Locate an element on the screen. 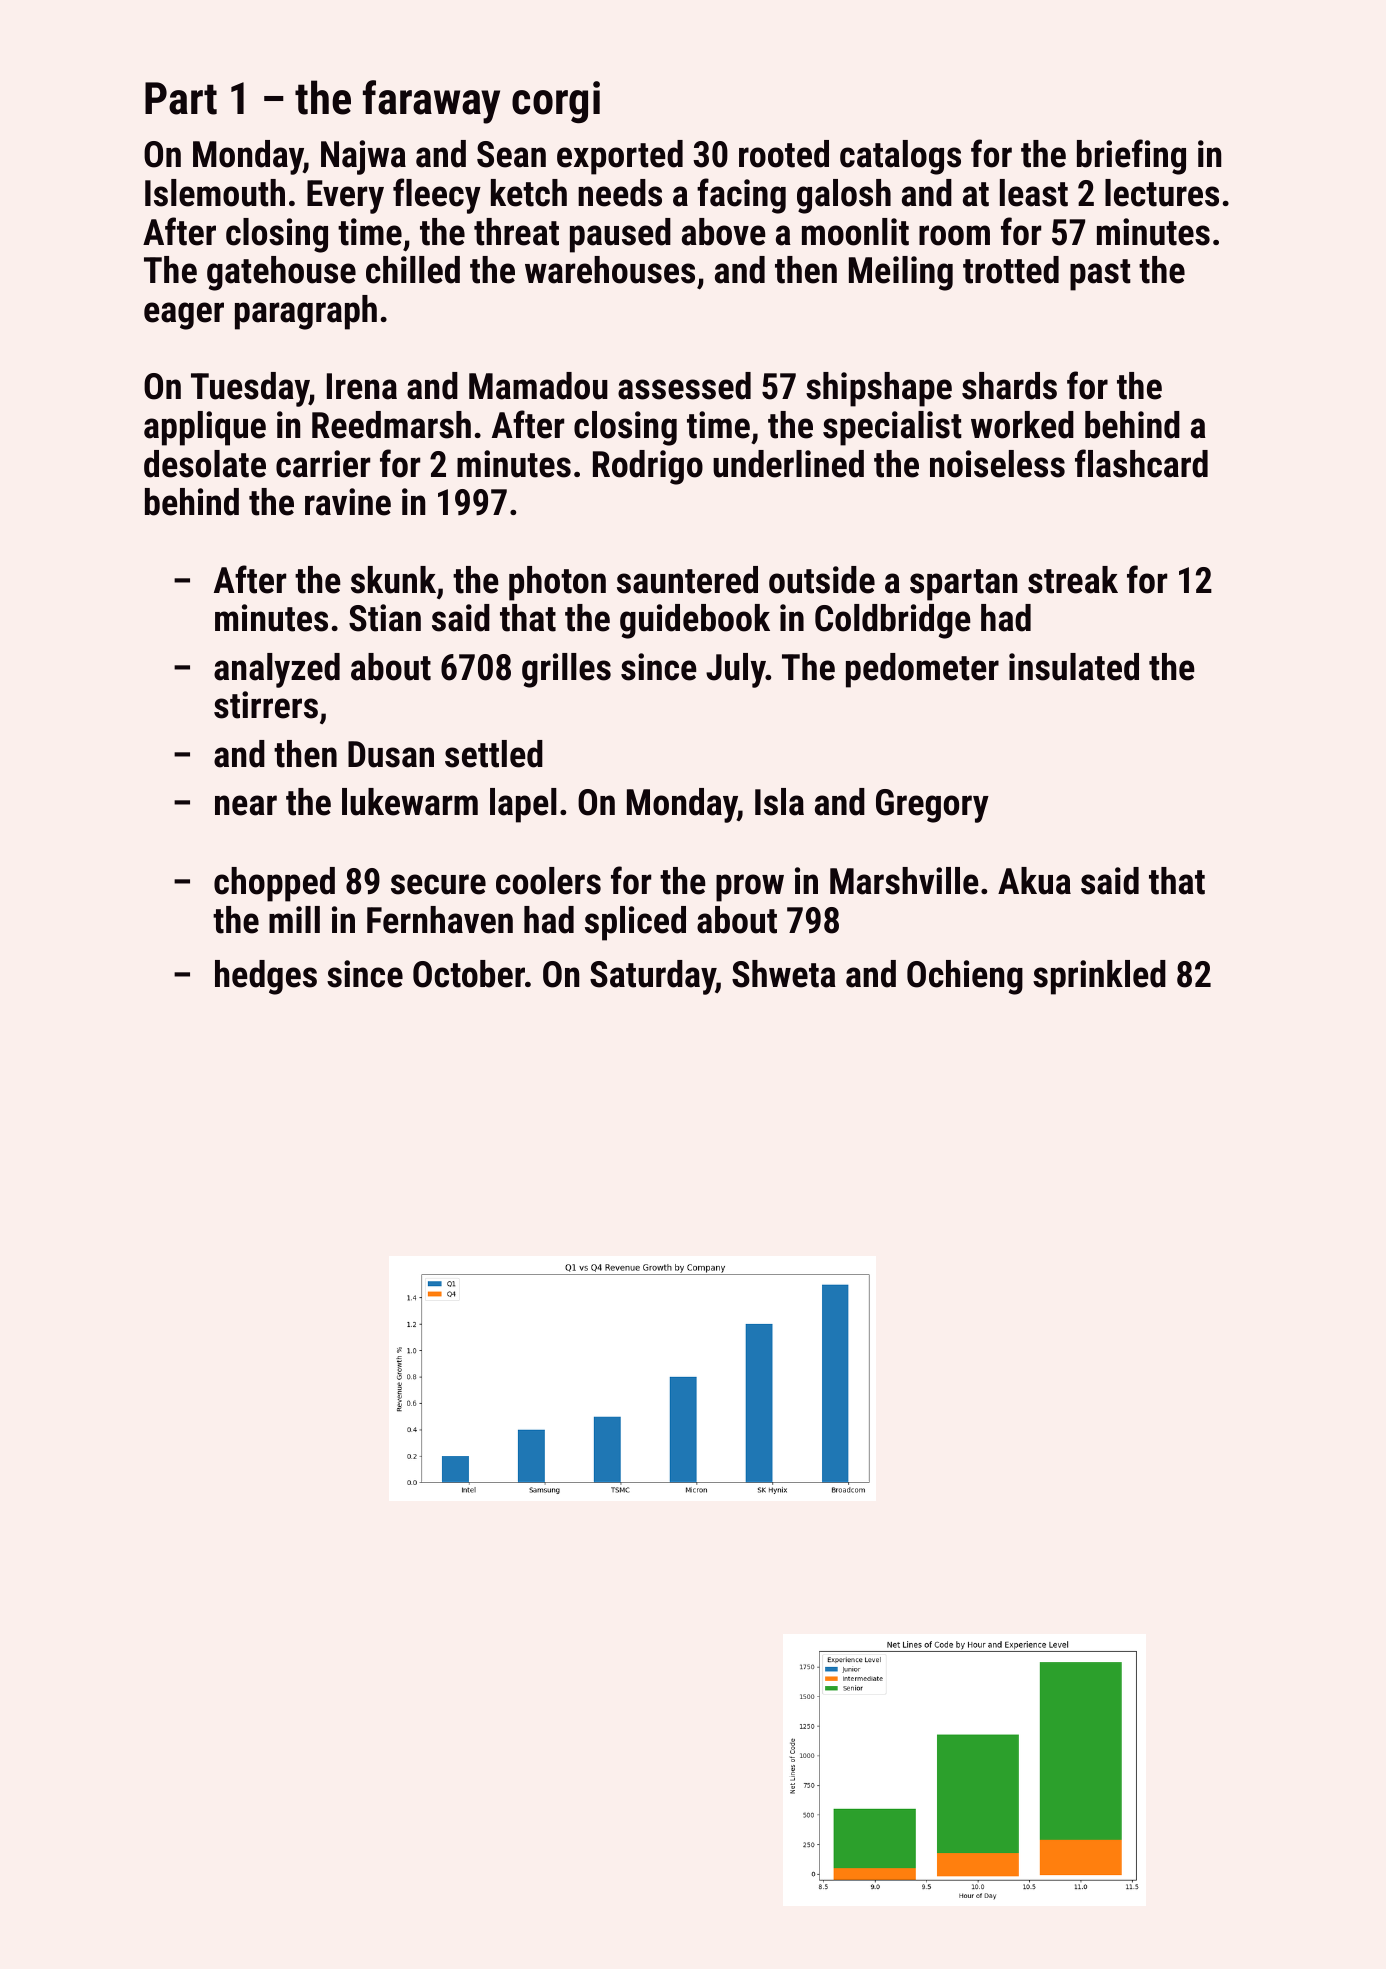 The width and height of the screenshot is (1386, 1969). insulated is located at coordinates (1074, 667).
